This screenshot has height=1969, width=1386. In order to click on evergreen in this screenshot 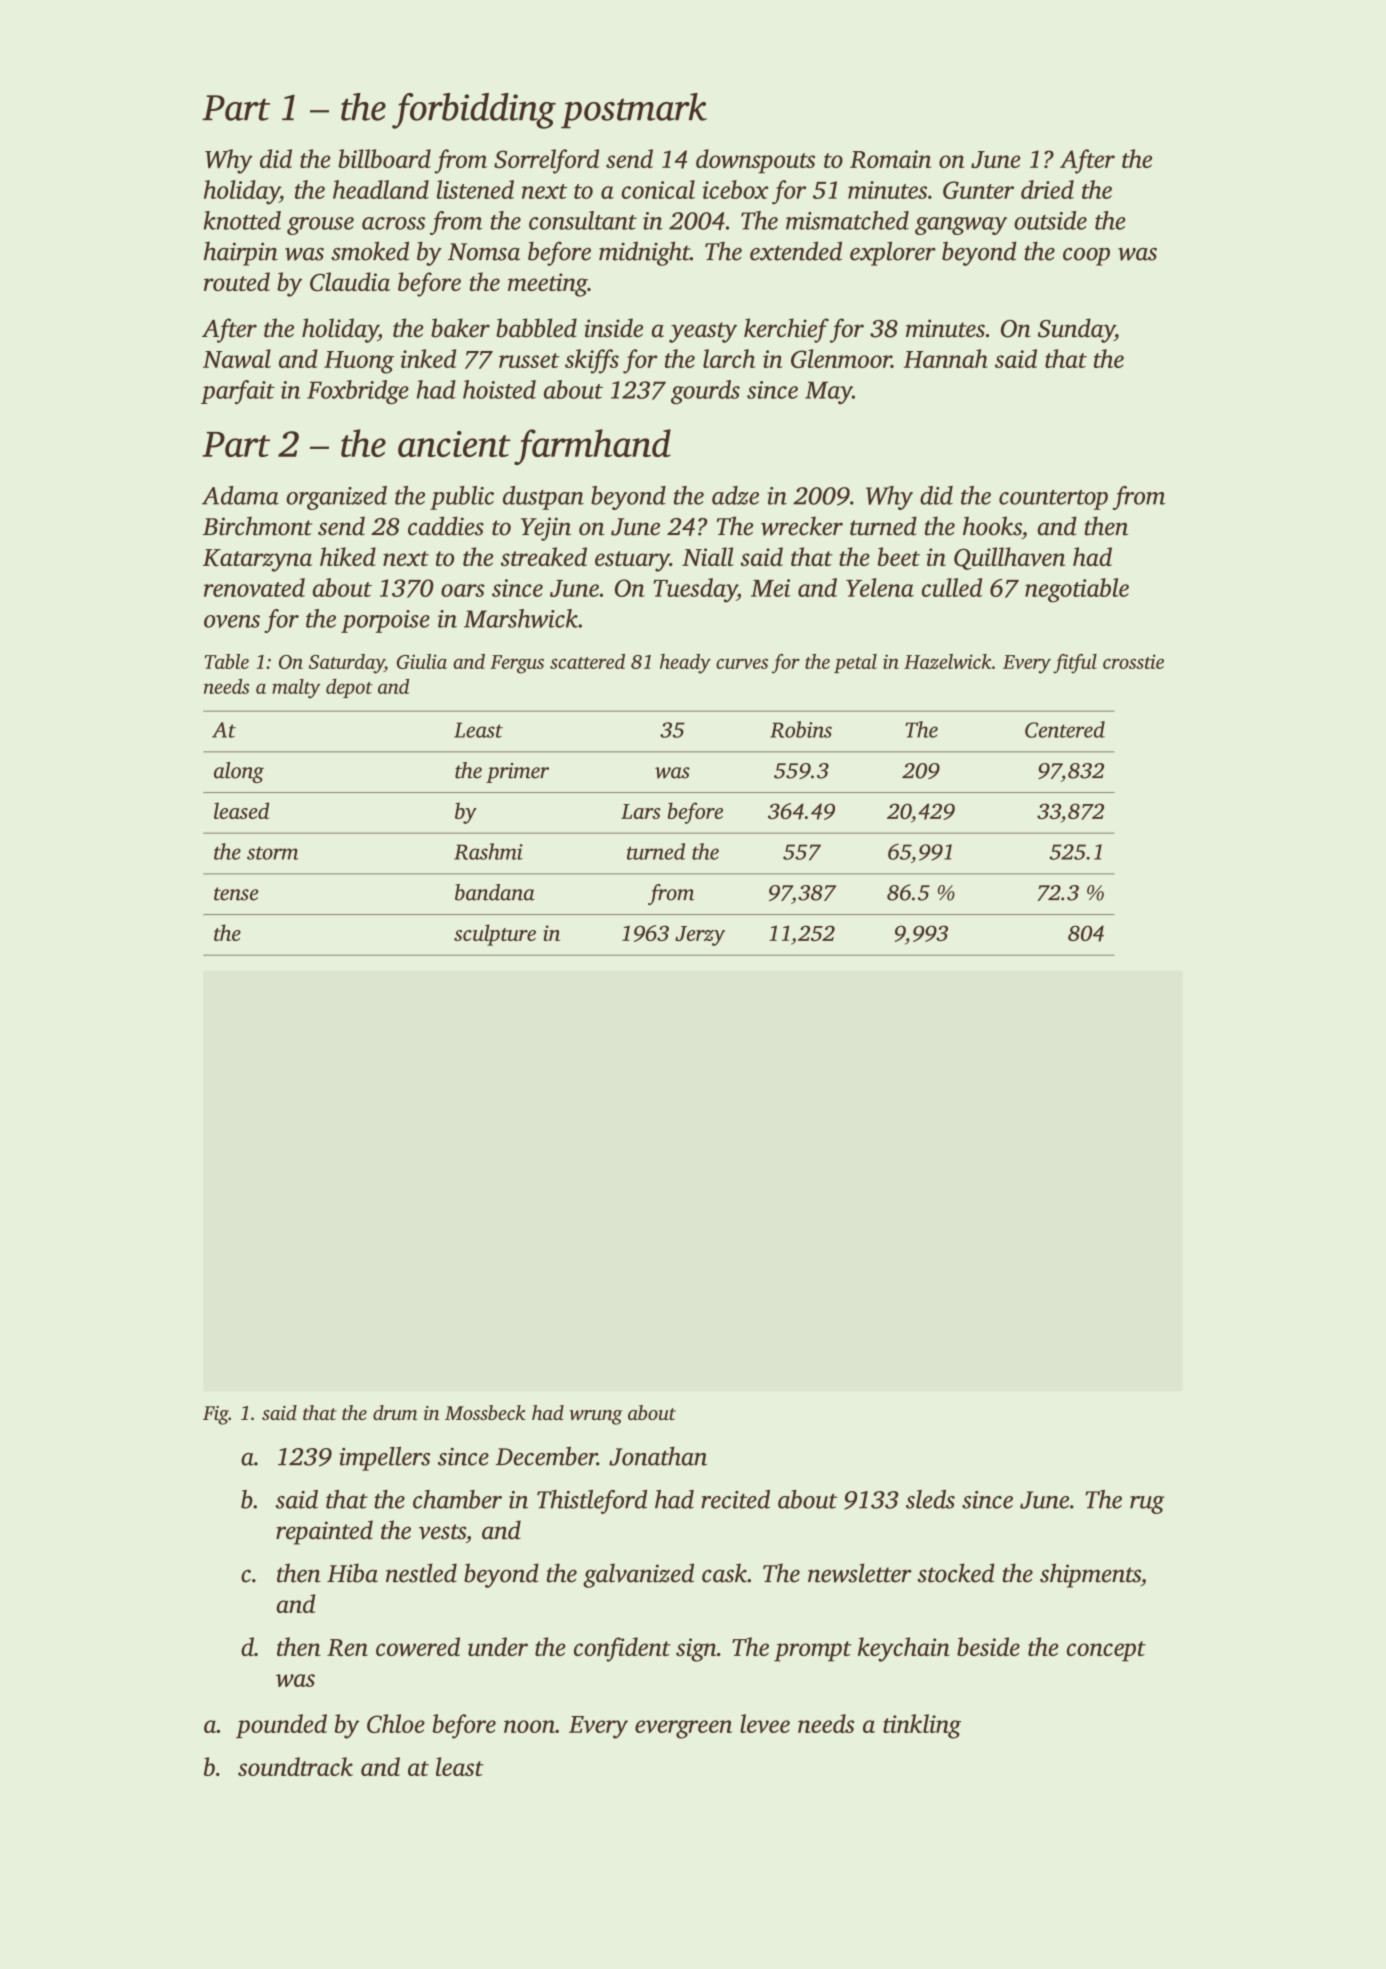, I will do `click(683, 1729)`.
